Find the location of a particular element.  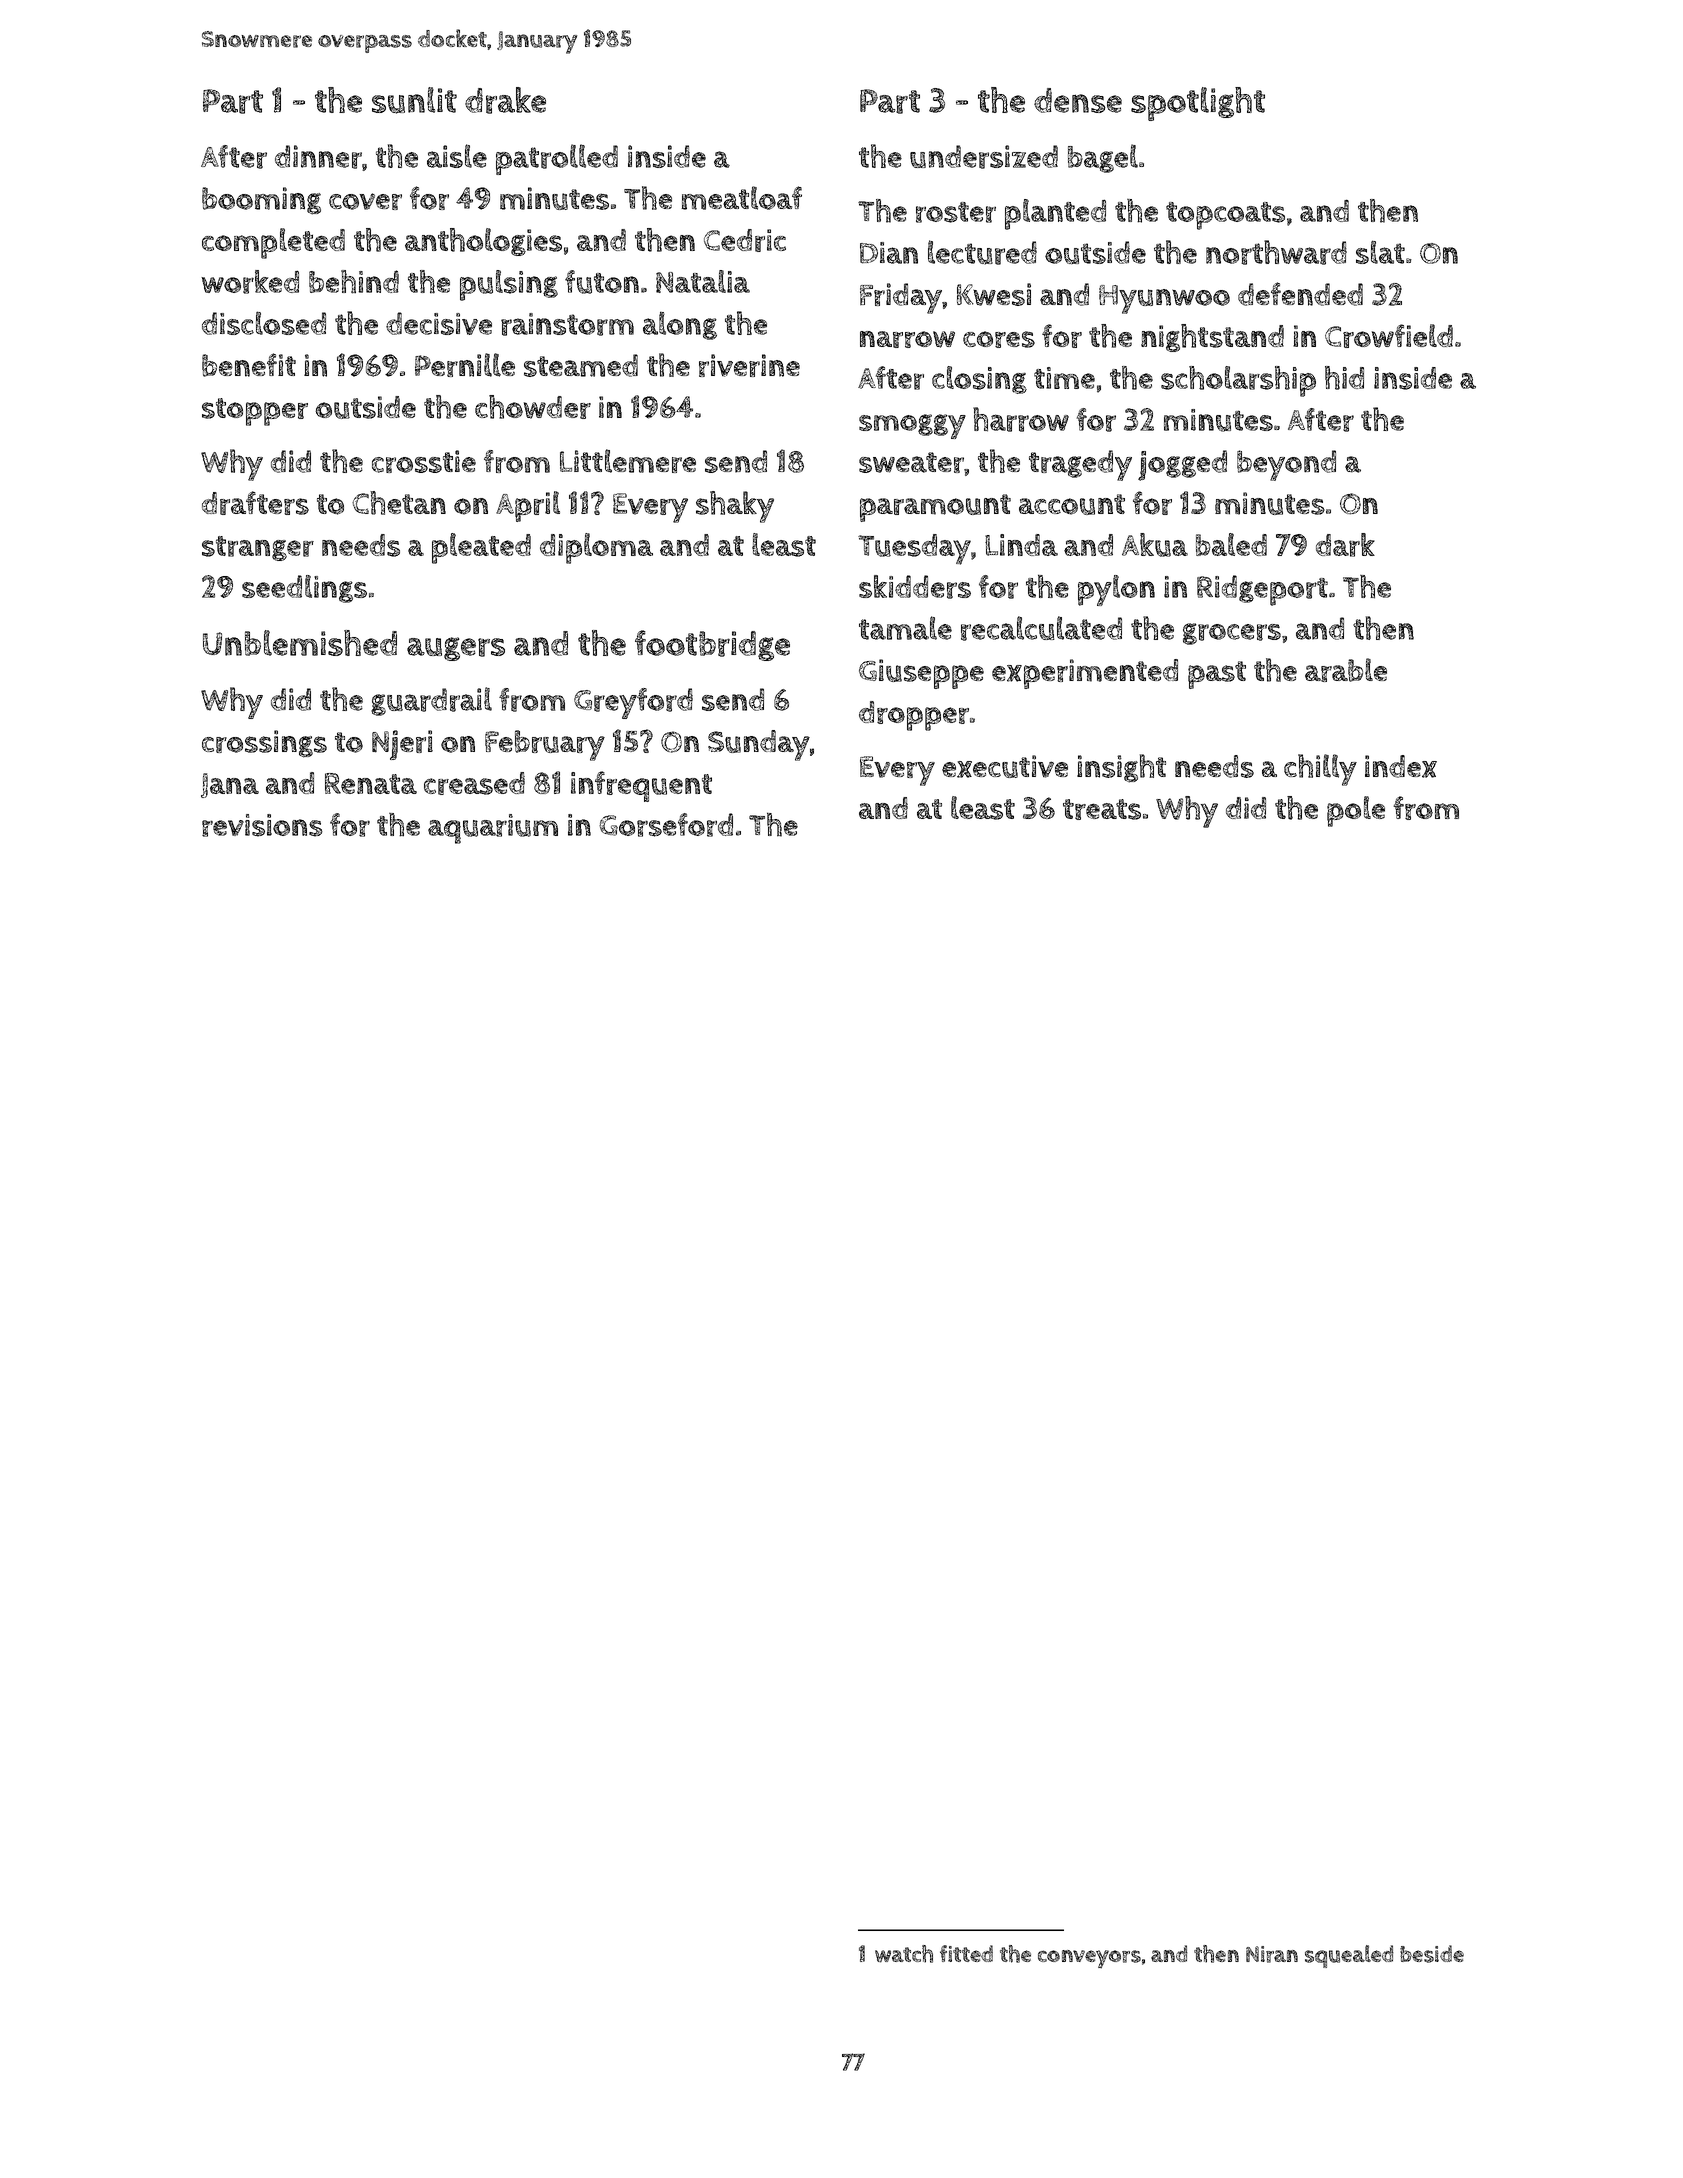

Natalia is located at coordinates (703, 281).
